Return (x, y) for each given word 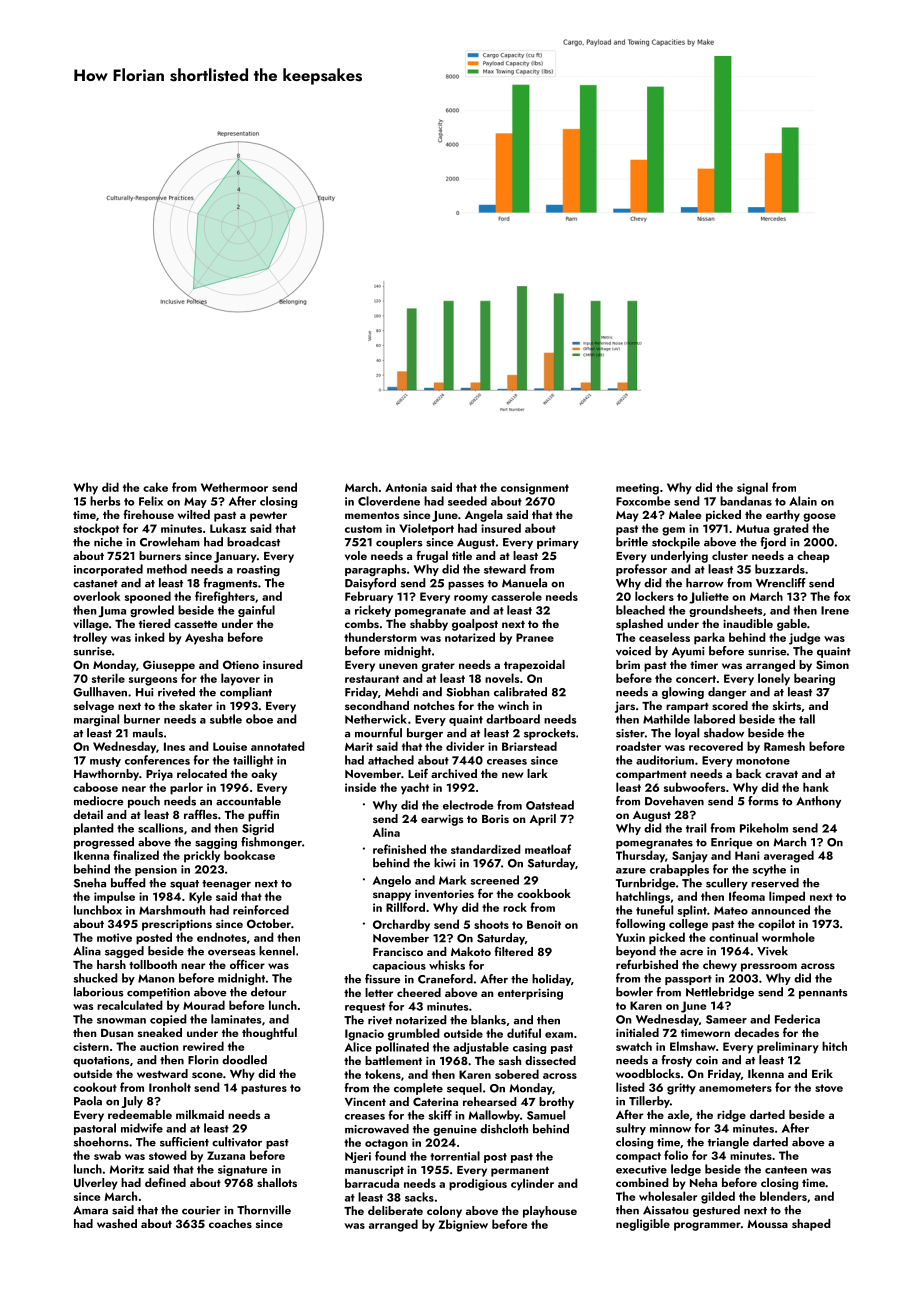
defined (165, 1182)
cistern (91, 1046)
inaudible (748, 623)
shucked (95, 978)
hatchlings (643, 897)
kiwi (444, 863)
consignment (535, 489)
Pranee (535, 637)
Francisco (398, 952)
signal (752, 488)
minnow (670, 1128)
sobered (517, 1074)
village (91, 625)
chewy (720, 966)
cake (155, 487)
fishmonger (271, 843)
